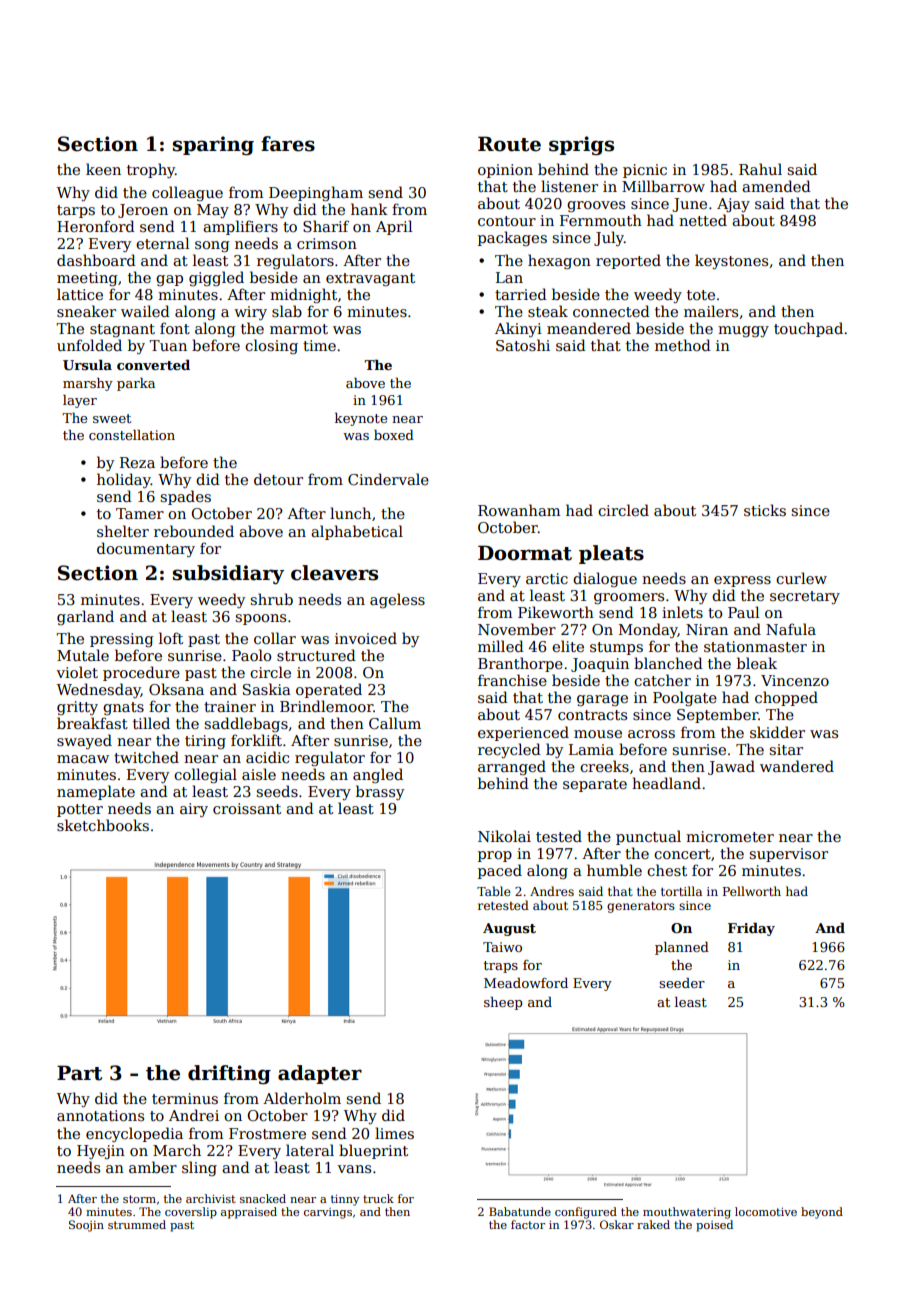 This document has height=1316, width=908. Describe the element at coordinates (240, 227) in the document. I see `amplifiers` at that location.
